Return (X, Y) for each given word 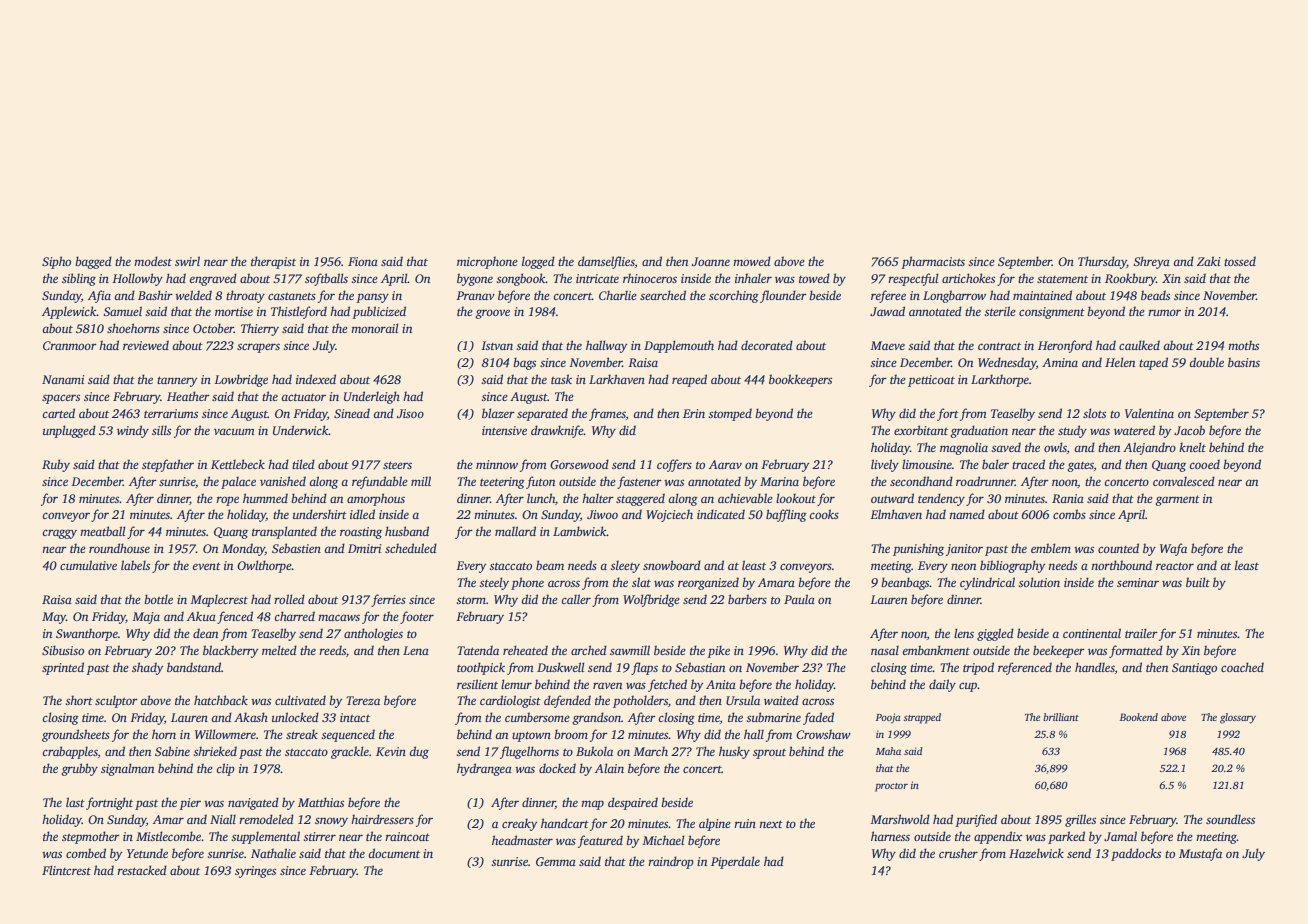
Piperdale (735, 862)
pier (190, 804)
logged (538, 262)
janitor (964, 550)
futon (540, 482)
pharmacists (933, 262)
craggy (60, 534)
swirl (187, 261)
